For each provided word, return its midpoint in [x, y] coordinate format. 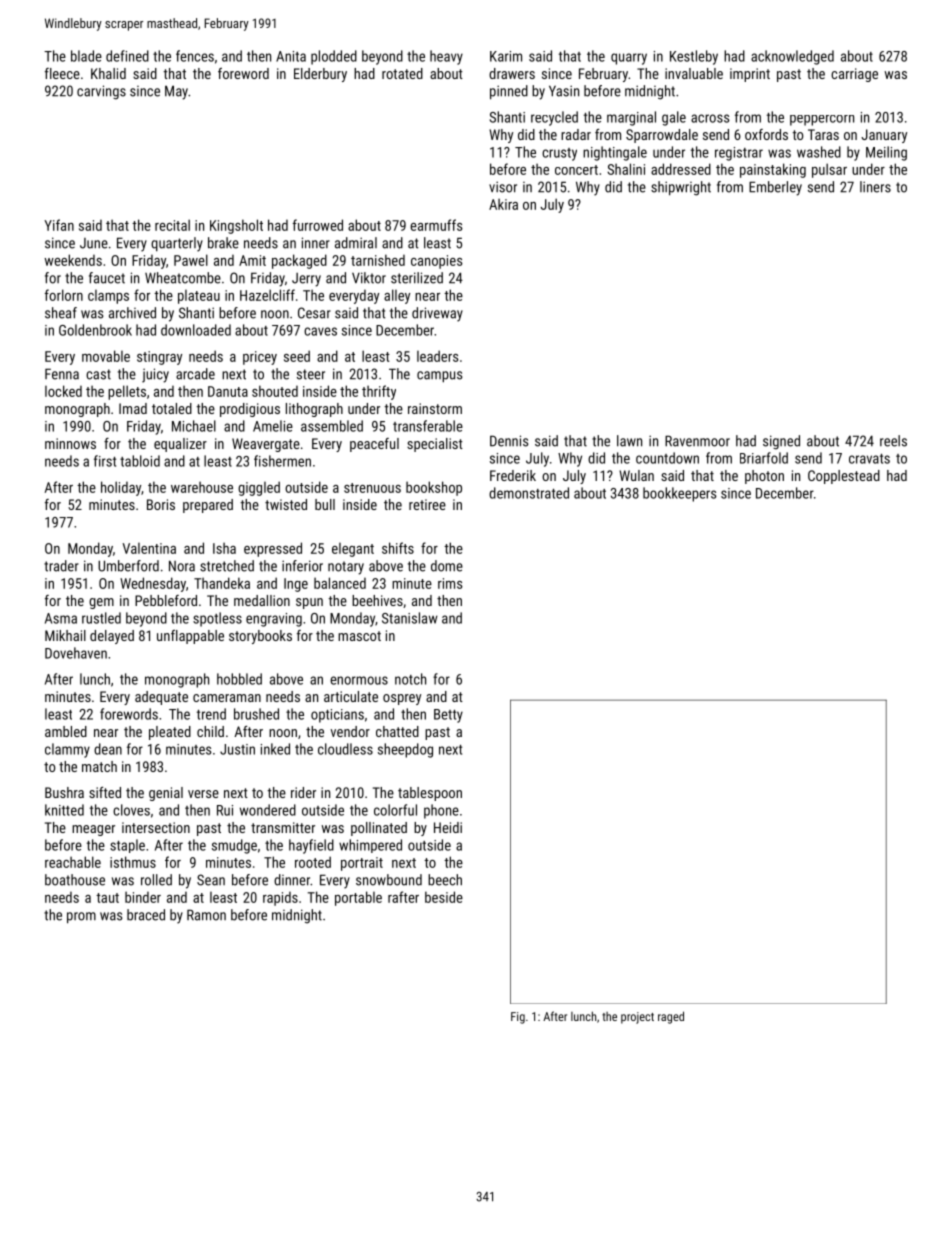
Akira [503, 204]
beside [444, 897]
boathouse [75, 880]
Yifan [59, 225]
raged [671, 1017]
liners [875, 187]
